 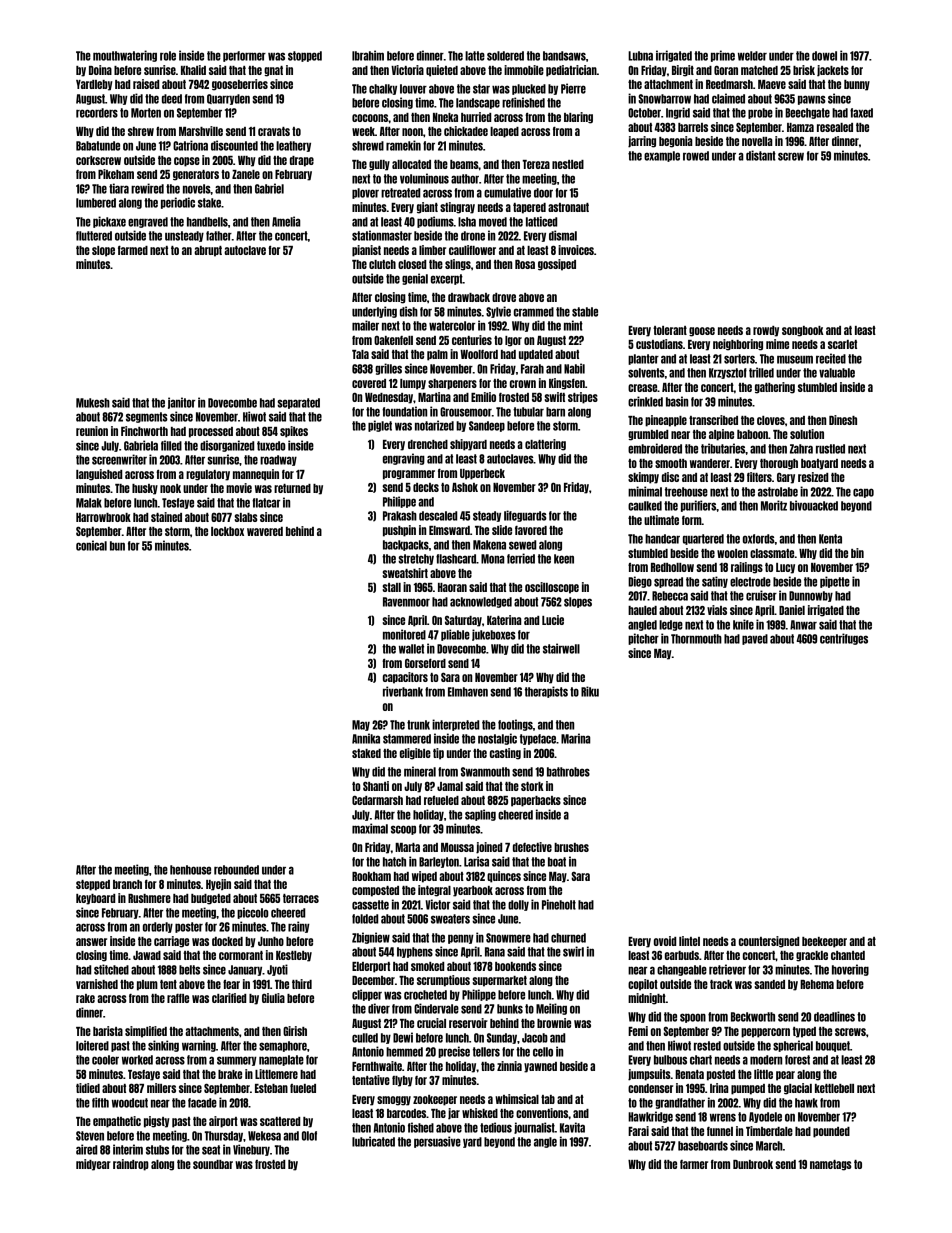 I want to click on cloves, so click(x=771, y=420).
